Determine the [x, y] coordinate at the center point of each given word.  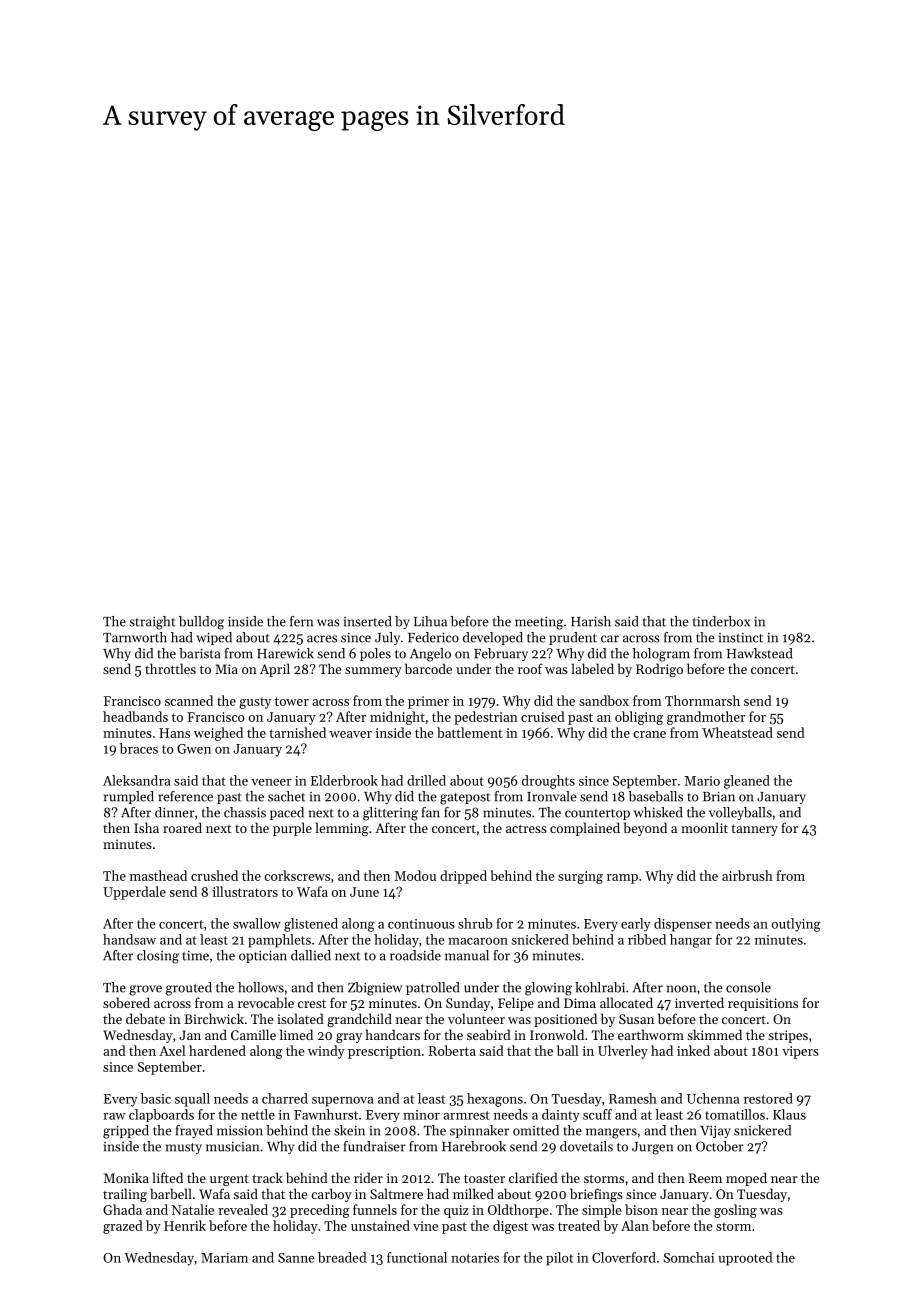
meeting [539, 623]
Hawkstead [759, 653]
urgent [229, 1180]
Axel [172, 1050]
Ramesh [633, 1098]
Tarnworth [135, 637]
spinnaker [479, 1131]
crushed [214, 875]
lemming [342, 829]
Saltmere [396, 1193]
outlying [796, 925]
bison [641, 1209]
